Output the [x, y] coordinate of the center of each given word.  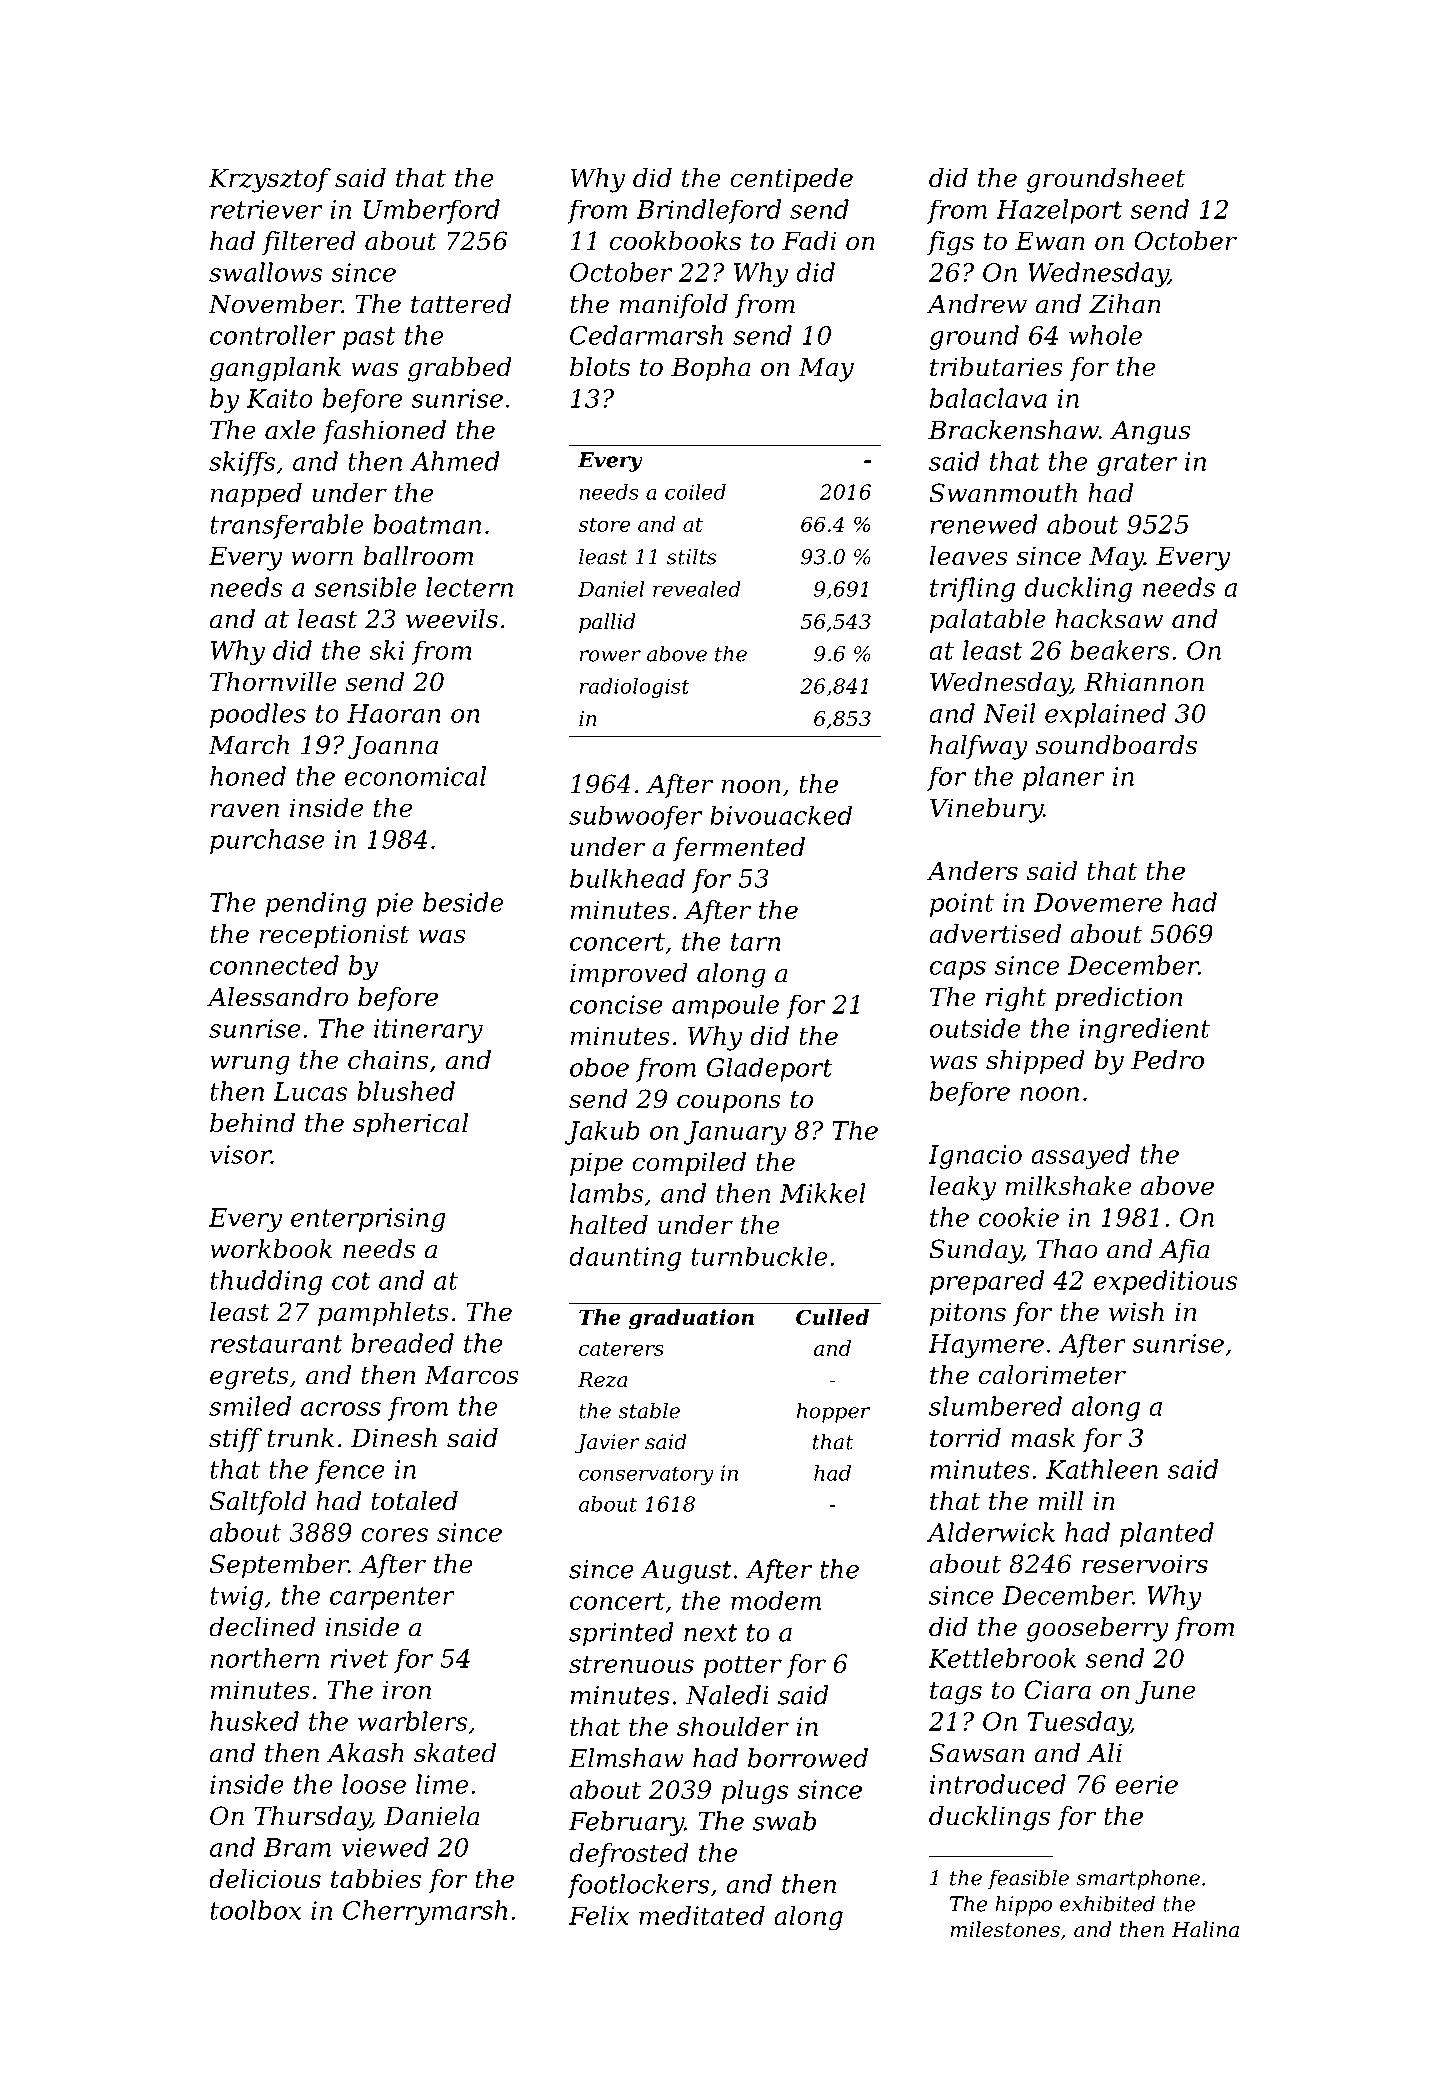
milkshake [1068, 1186]
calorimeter [1052, 1375]
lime [442, 1784]
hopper [833, 1412]
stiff [235, 1440]
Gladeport [769, 1070]
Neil [1009, 713]
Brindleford [708, 211]
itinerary [428, 1031]
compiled [689, 1164]
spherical [410, 1125]
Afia [1184, 1251]
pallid [607, 623]
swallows [266, 272]
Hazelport [1059, 211]
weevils [452, 619]
